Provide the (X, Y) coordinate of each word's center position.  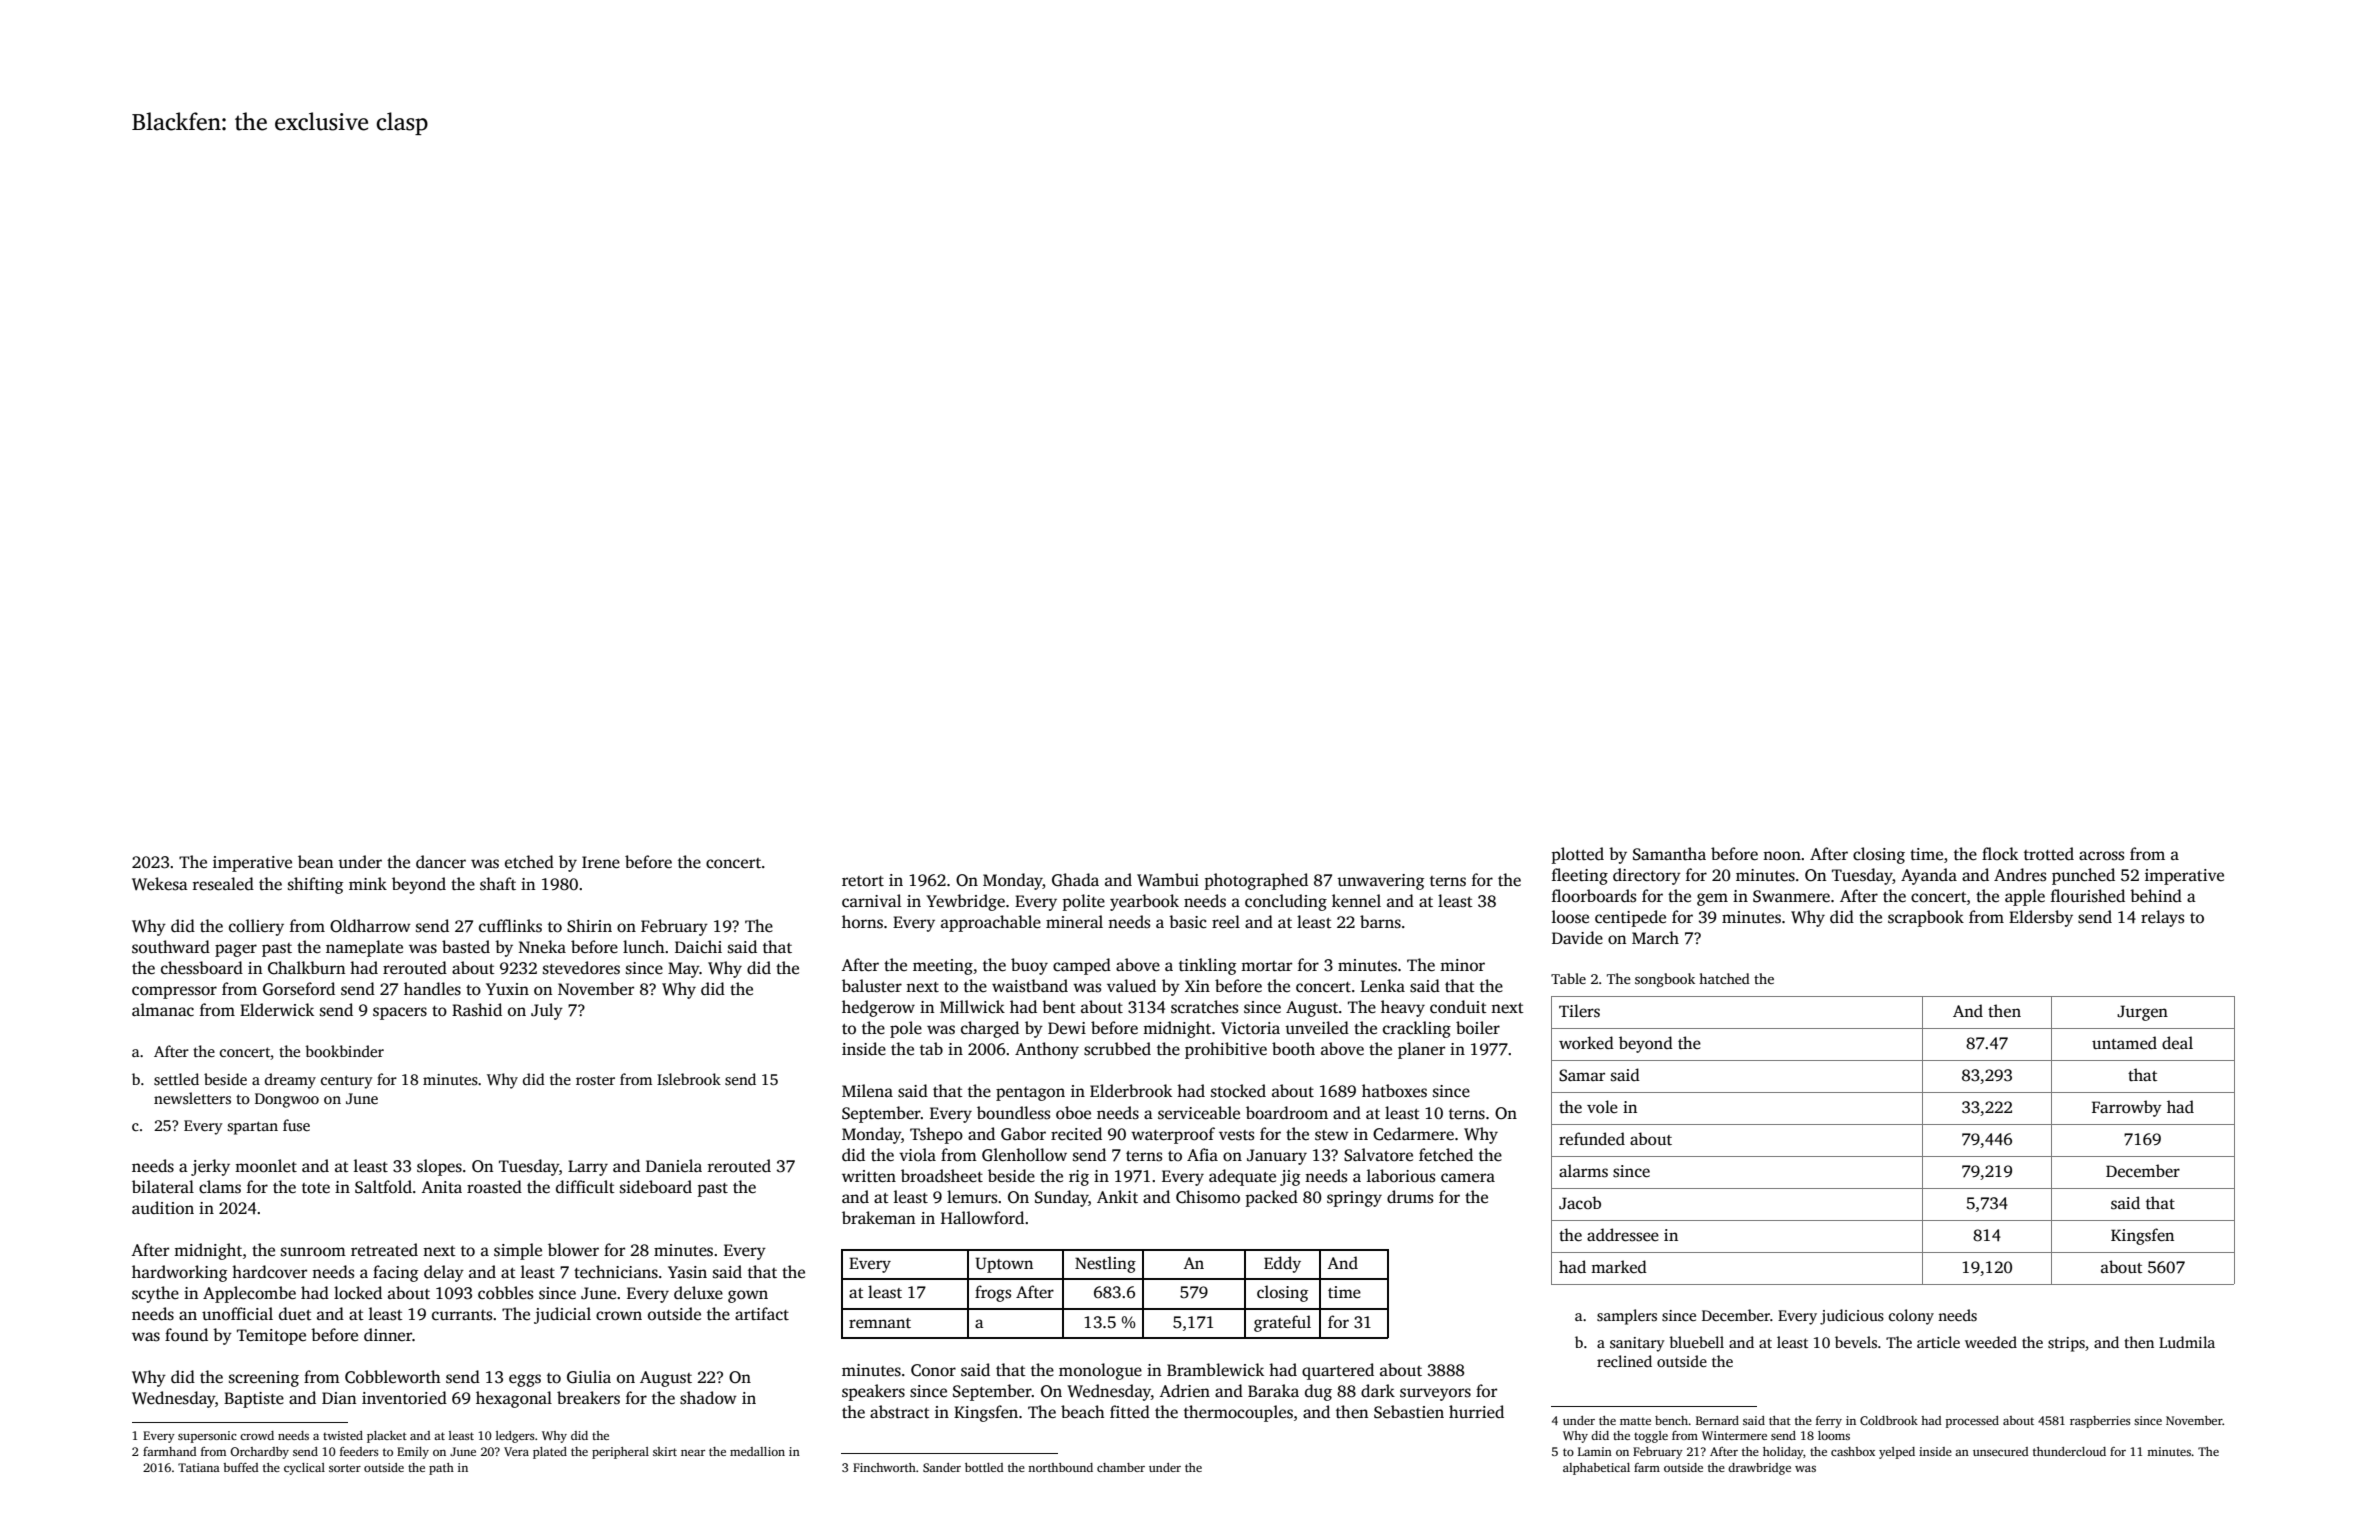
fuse (296, 1125)
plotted (1578, 855)
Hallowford (982, 1217)
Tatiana (199, 1467)
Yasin (687, 1272)
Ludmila (2187, 1342)
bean (316, 862)
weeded (1991, 1342)
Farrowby (2127, 1108)
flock (2000, 854)
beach (1083, 1411)
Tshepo (936, 1135)
